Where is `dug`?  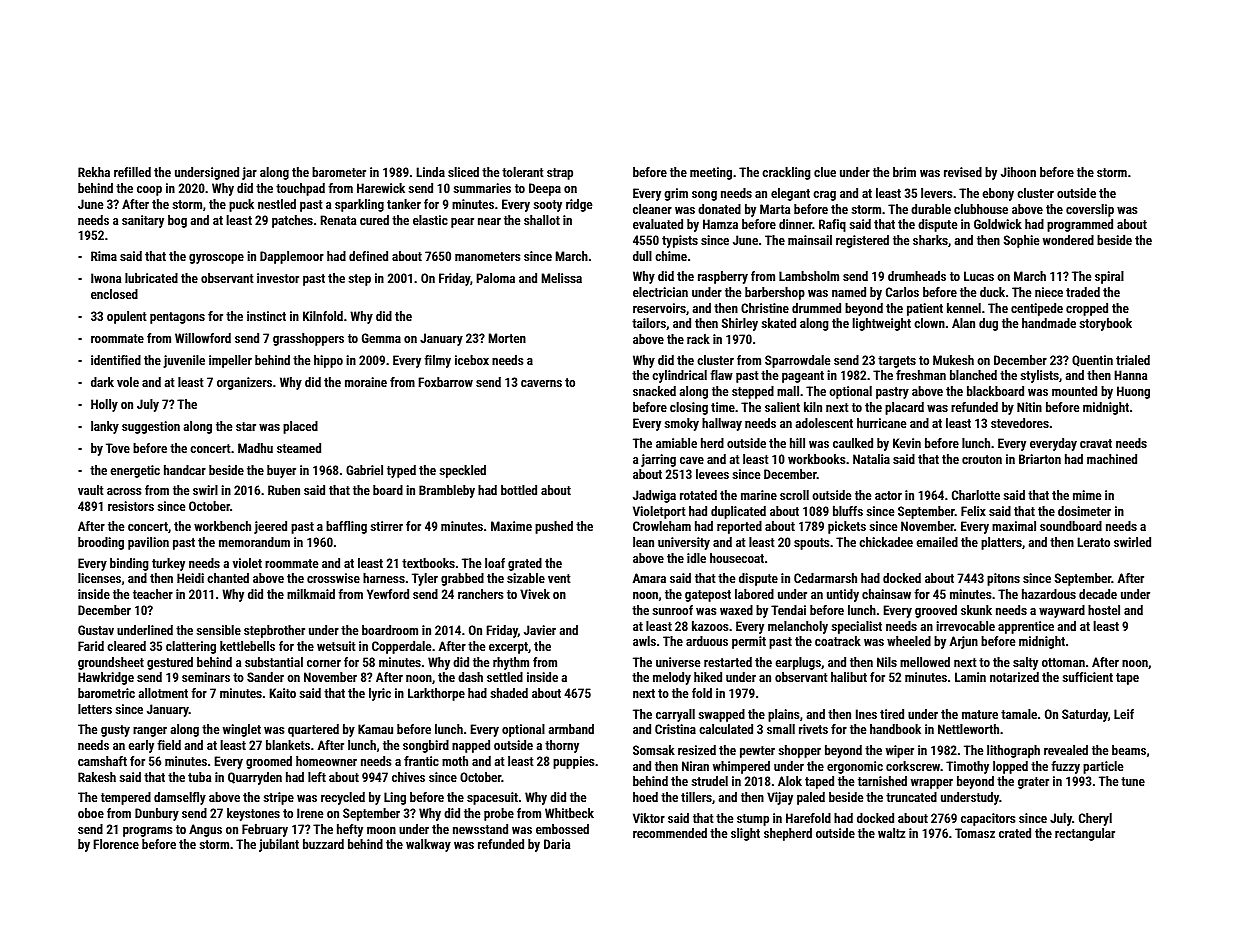
dug is located at coordinates (988, 324).
